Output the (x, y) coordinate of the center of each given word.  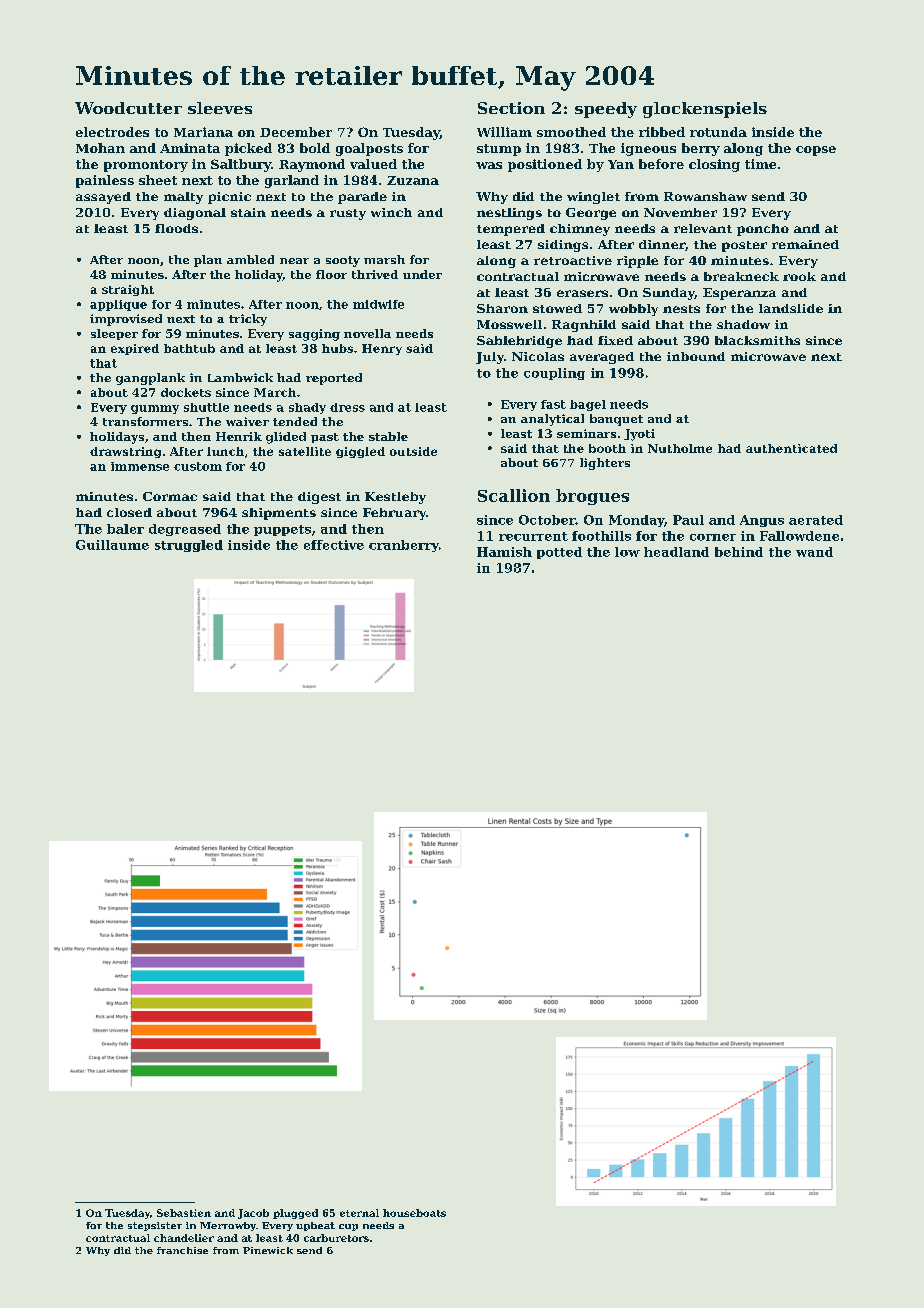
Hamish (504, 552)
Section (511, 108)
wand (814, 552)
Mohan (100, 148)
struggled (189, 546)
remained (805, 244)
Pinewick (268, 1250)
